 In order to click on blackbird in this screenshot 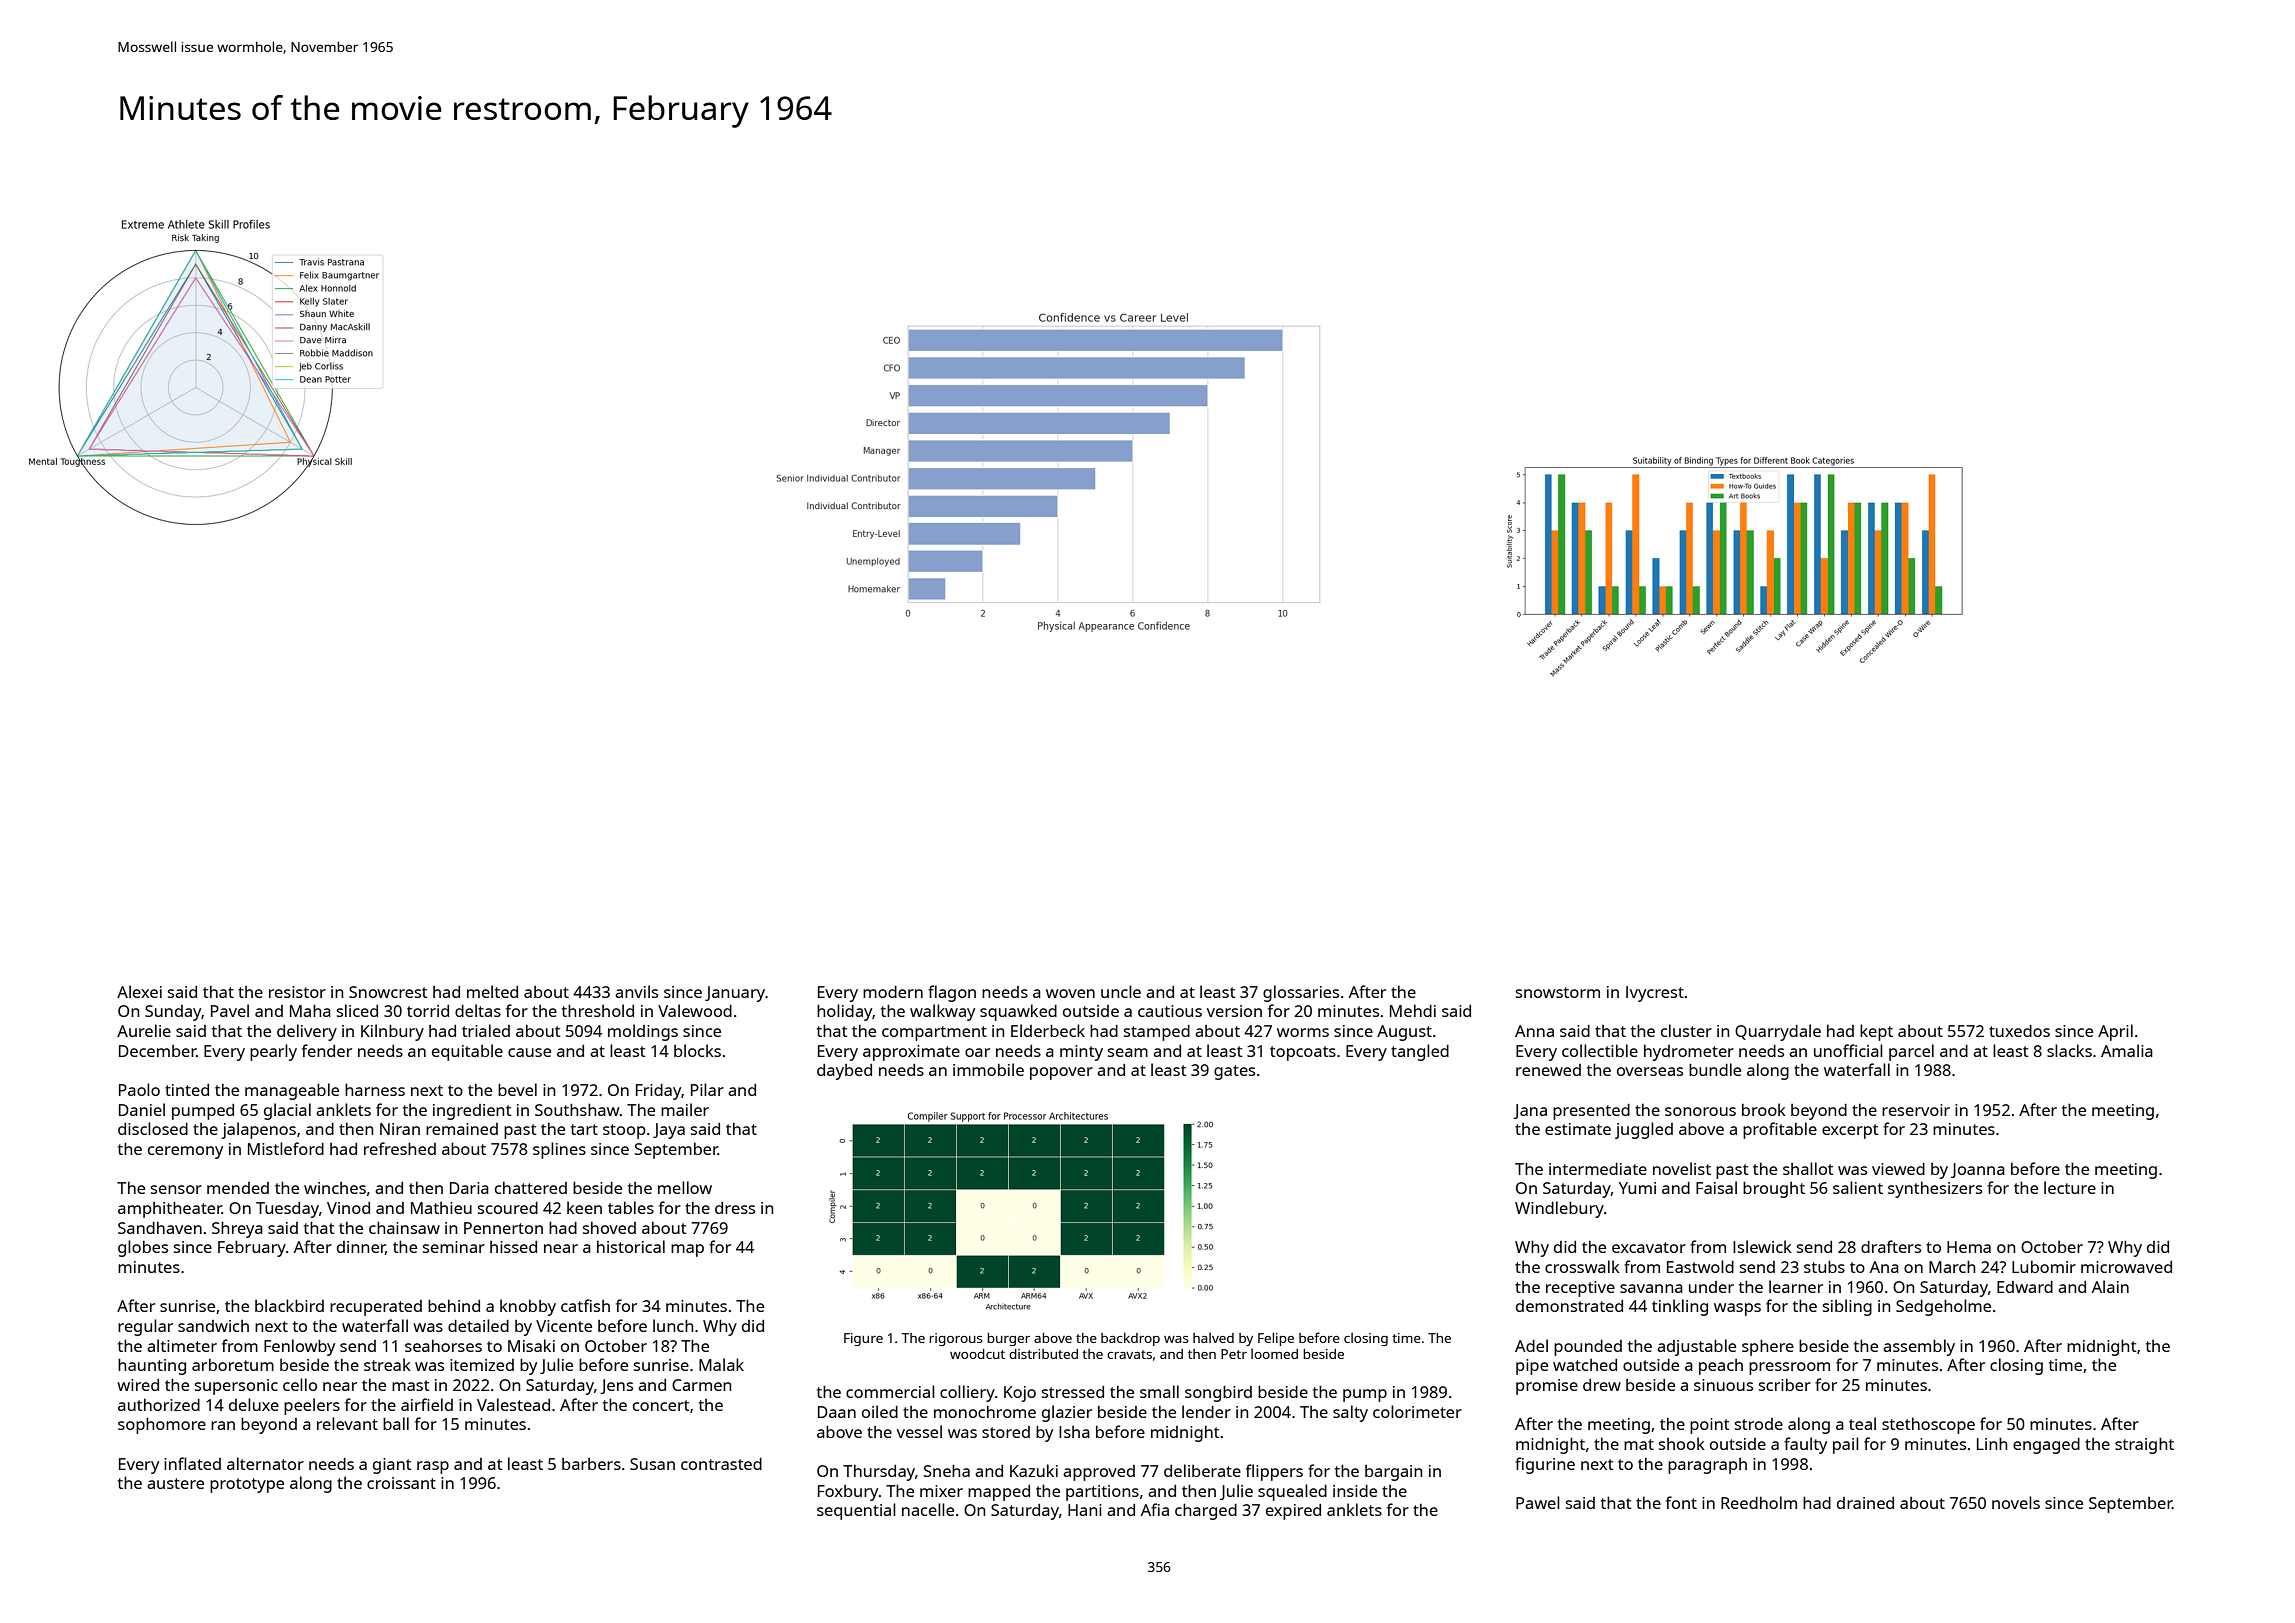, I will do `click(289, 1305)`.
